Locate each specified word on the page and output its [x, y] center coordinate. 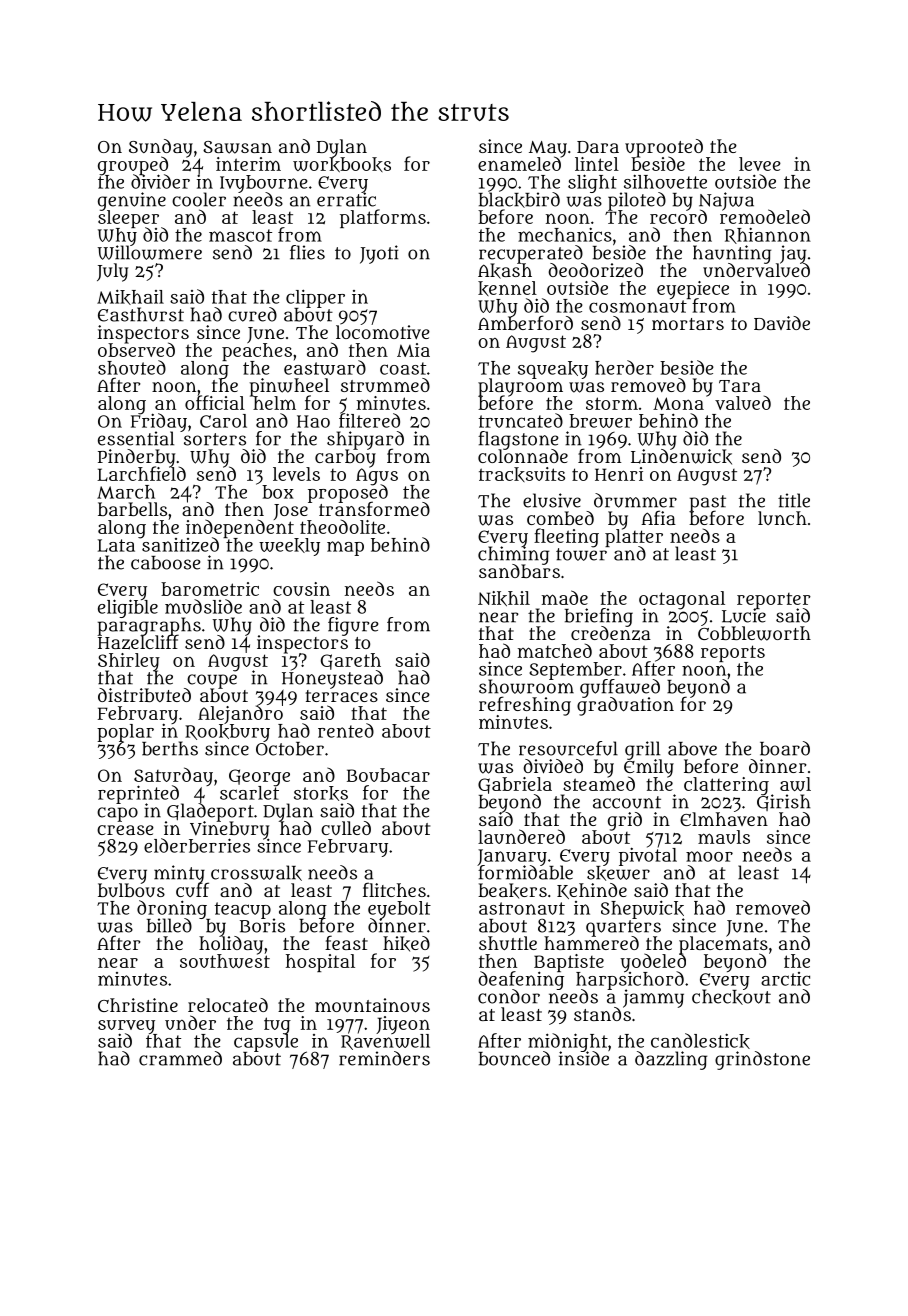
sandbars [519, 571]
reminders [384, 1058]
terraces [342, 696]
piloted [637, 201]
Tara [740, 386]
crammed [180, 1058]
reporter [774, 601]
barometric [210, 589]
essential [136, 439]
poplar [125, 733]
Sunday [161, 148]
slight [592, 183]
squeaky [553, 370]
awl [795, 784]
